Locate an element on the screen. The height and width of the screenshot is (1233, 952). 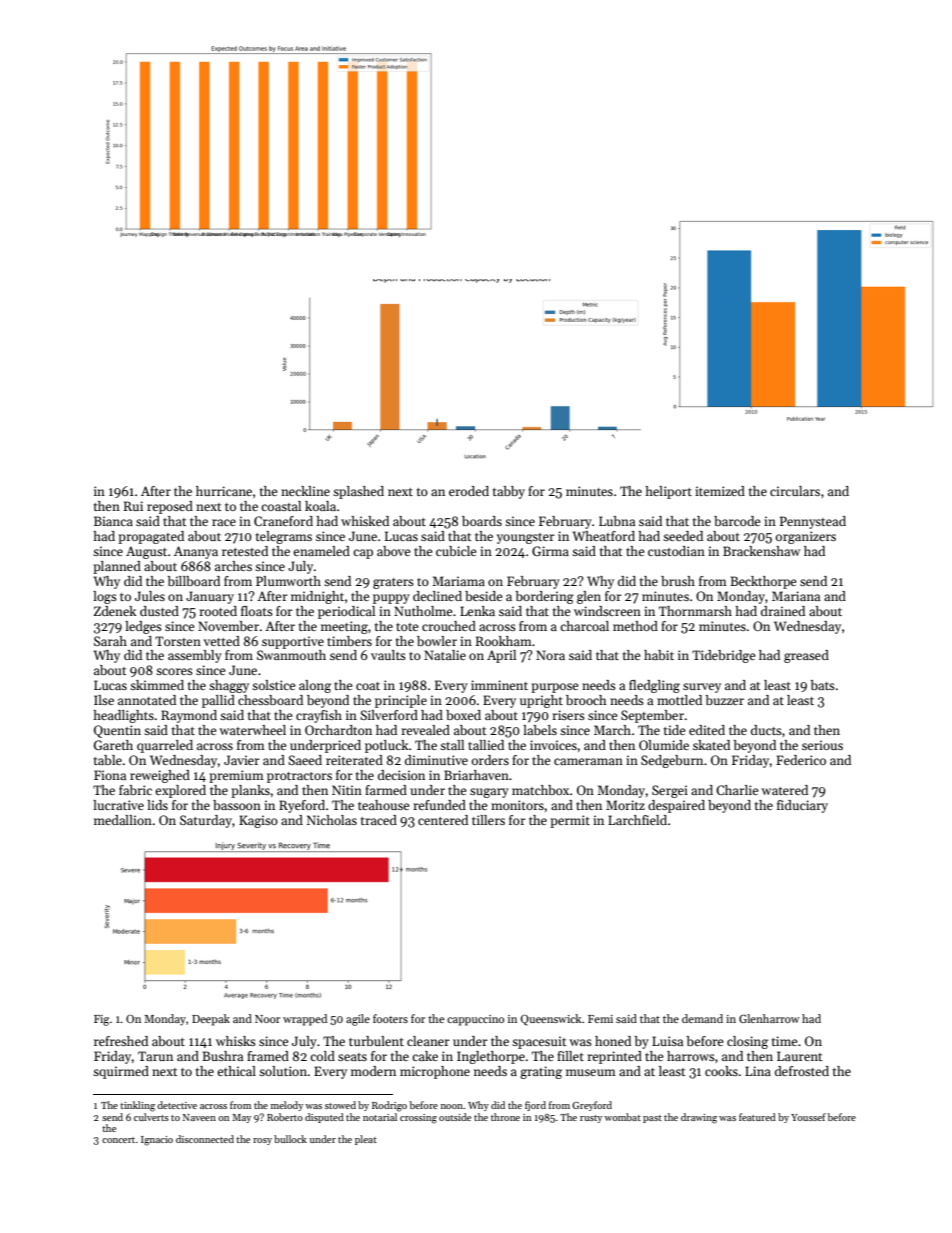
fiduciary is located at coordinates (802, 806).
